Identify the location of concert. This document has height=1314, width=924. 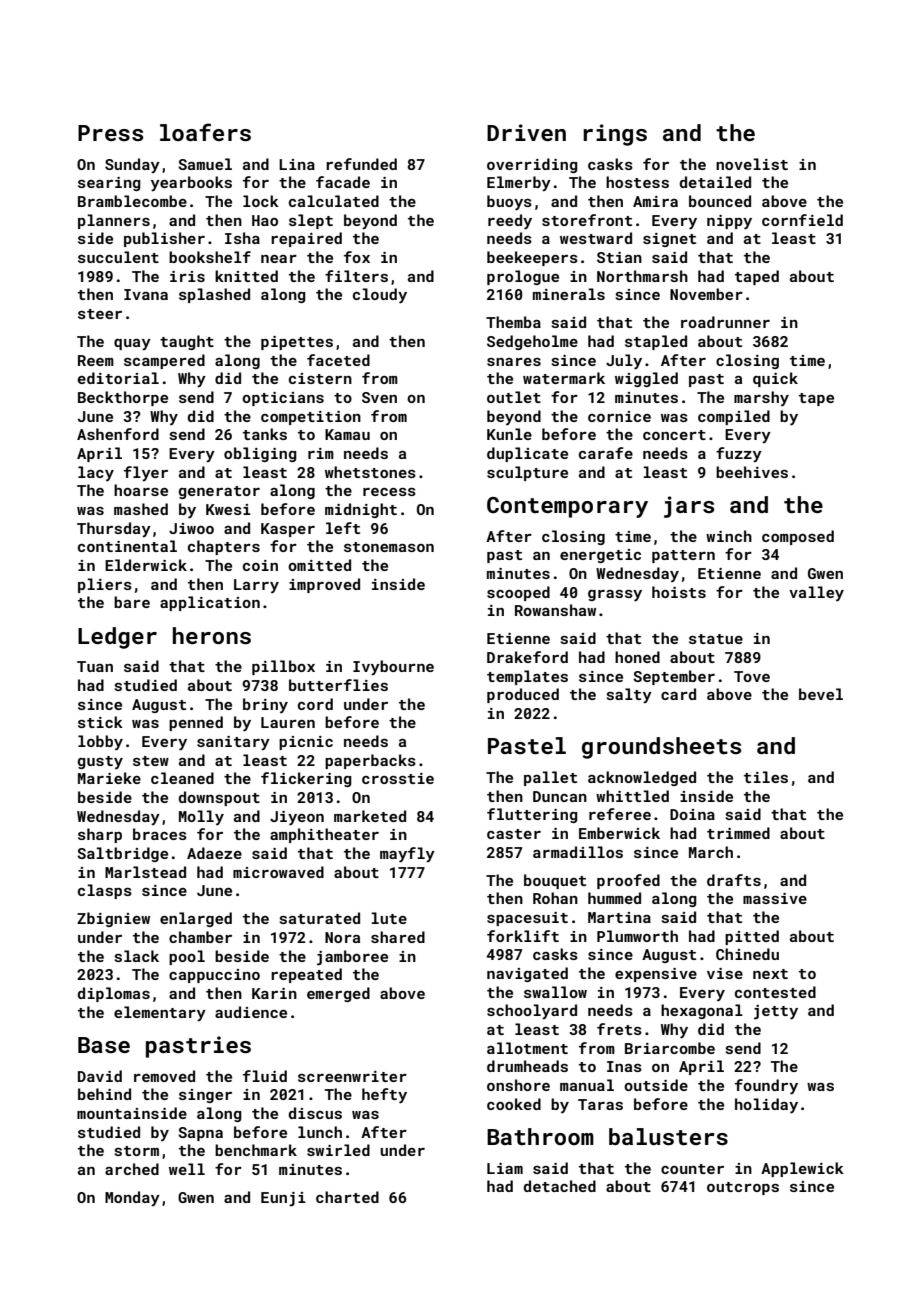
(674, 435).
